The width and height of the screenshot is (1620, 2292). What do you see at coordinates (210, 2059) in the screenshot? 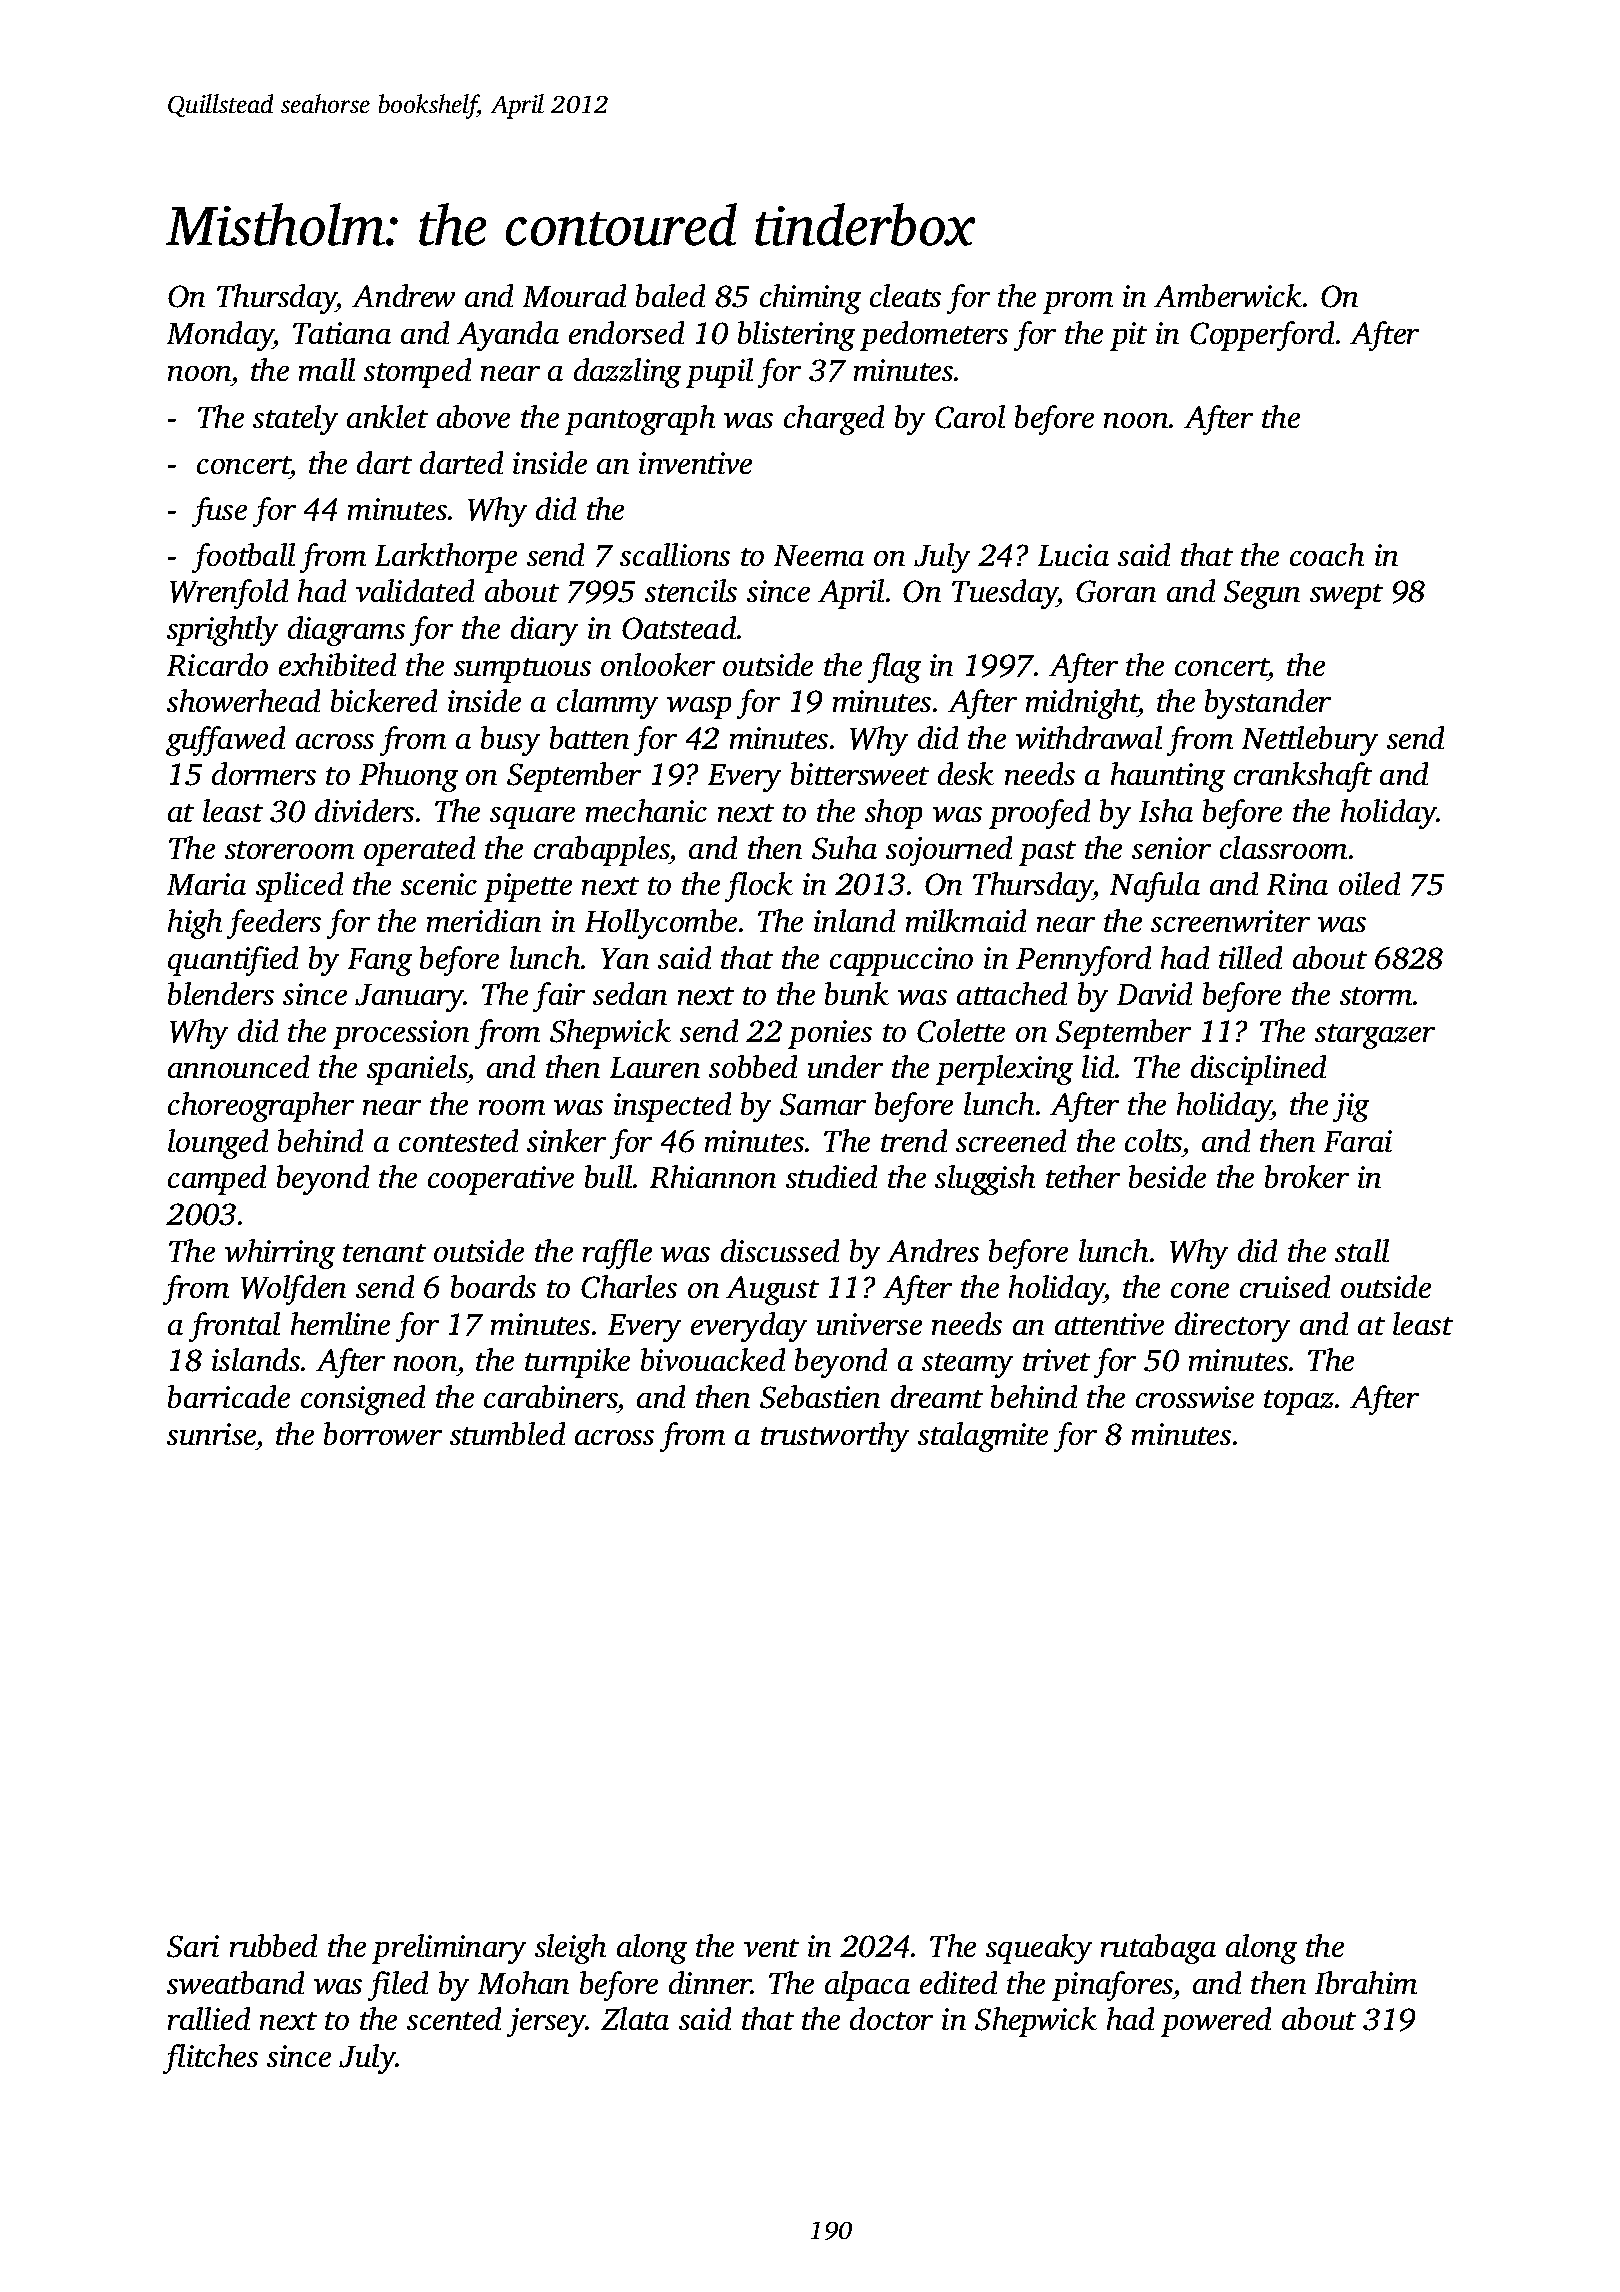
I see `flitches` at bounding box center [210, 2059].
